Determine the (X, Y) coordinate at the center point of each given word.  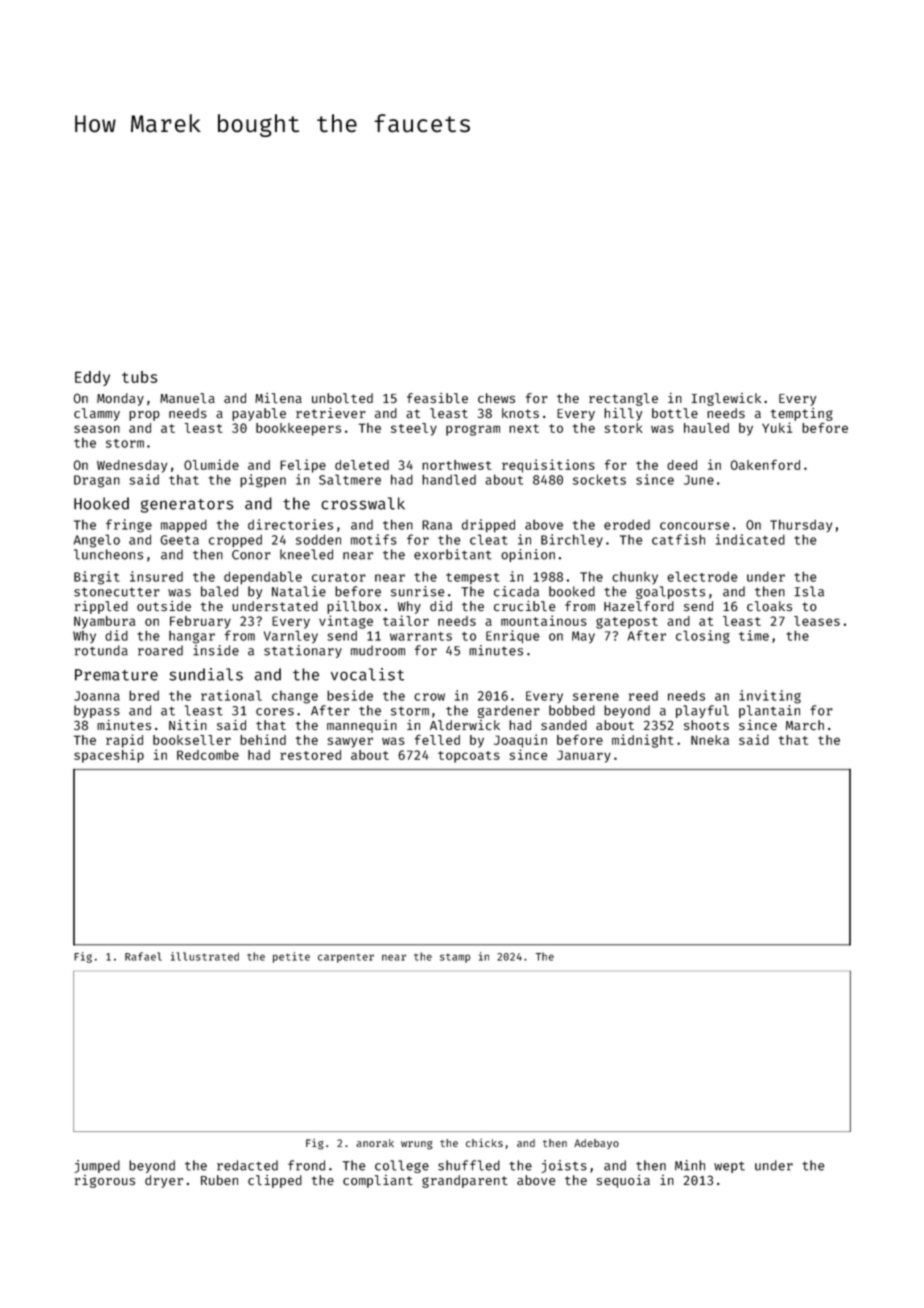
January (584, 756)
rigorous (105, 1181)
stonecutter (117, 592)
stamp (455, 958)
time (754, 635)
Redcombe (208, 755)
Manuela (187, 398)
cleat (488, 539)
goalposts (670, 592)
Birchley (572, 541)
